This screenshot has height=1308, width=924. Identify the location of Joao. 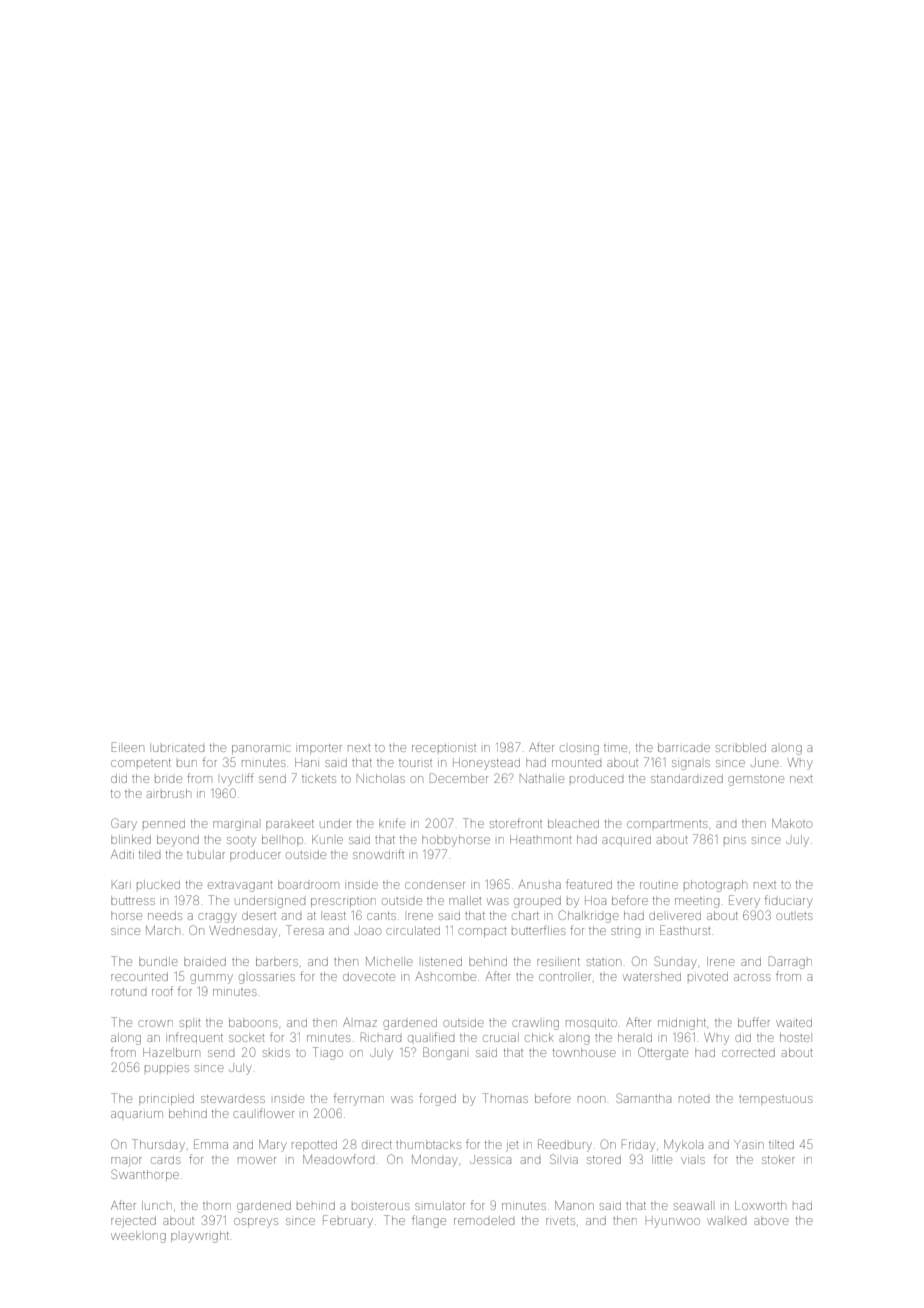
(368, 930).
